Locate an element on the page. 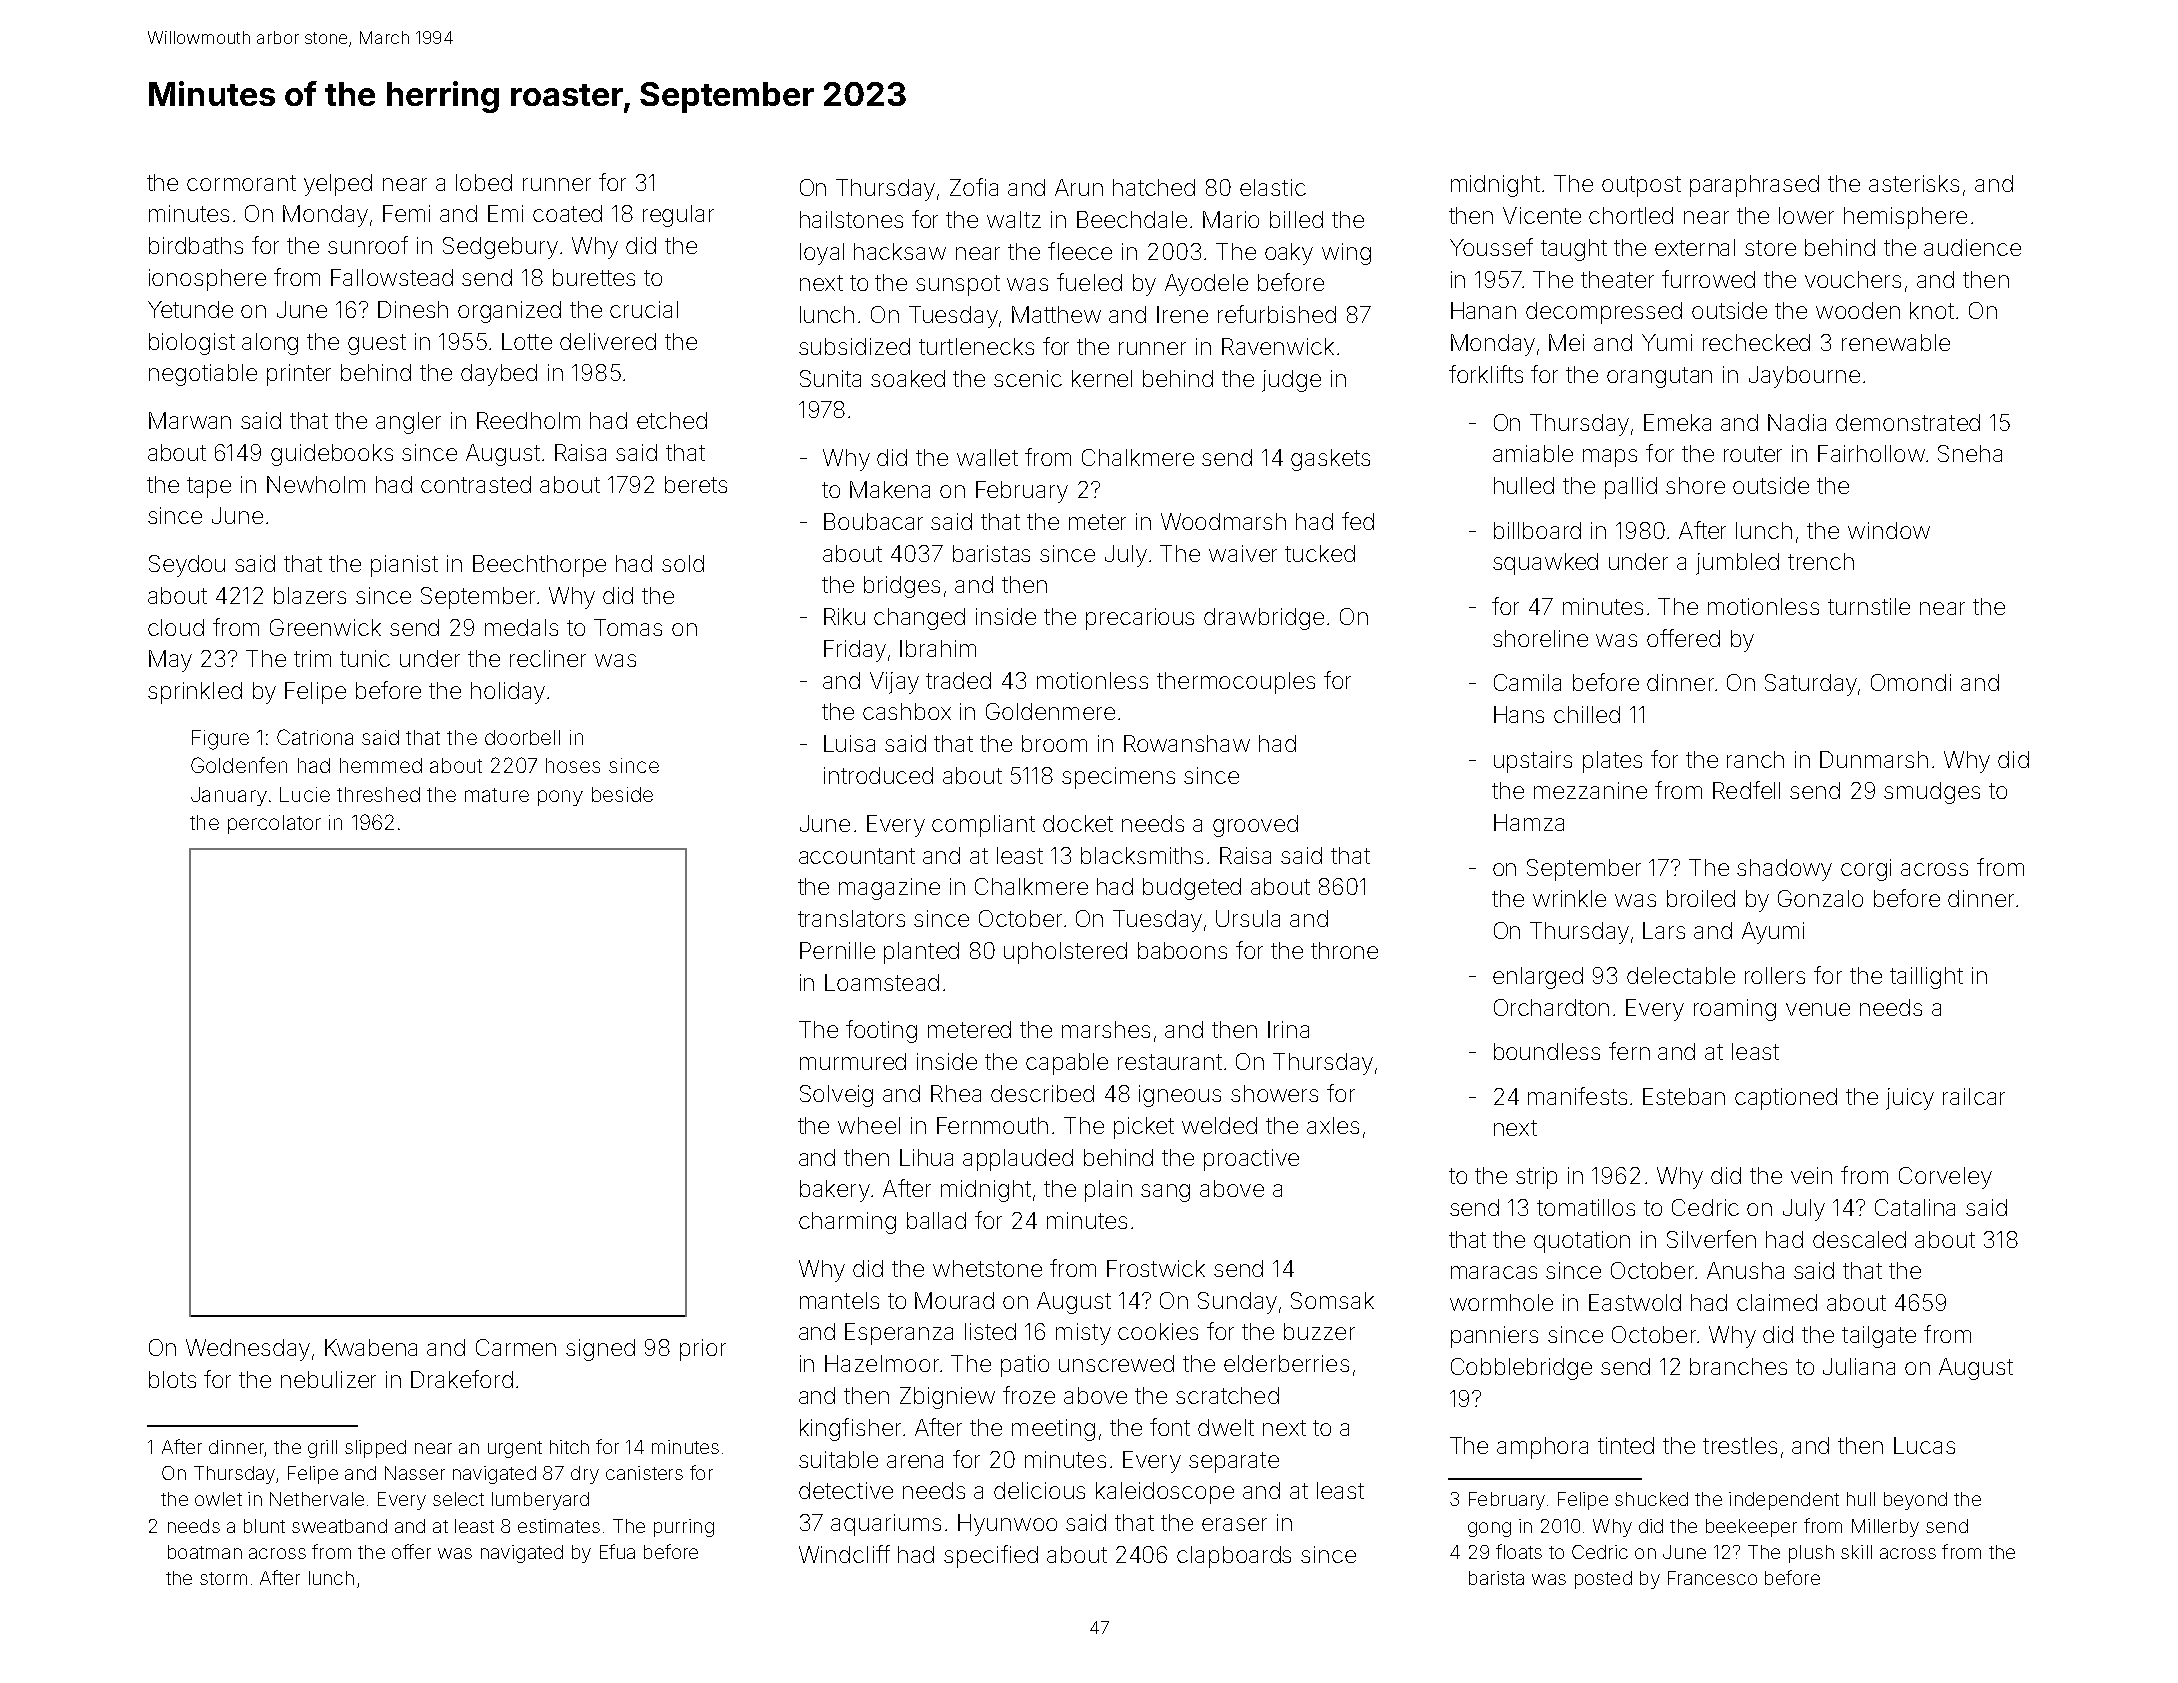 The height and width of the image is (1683, 2178). hitch is located at coordinates (569, 1447).
